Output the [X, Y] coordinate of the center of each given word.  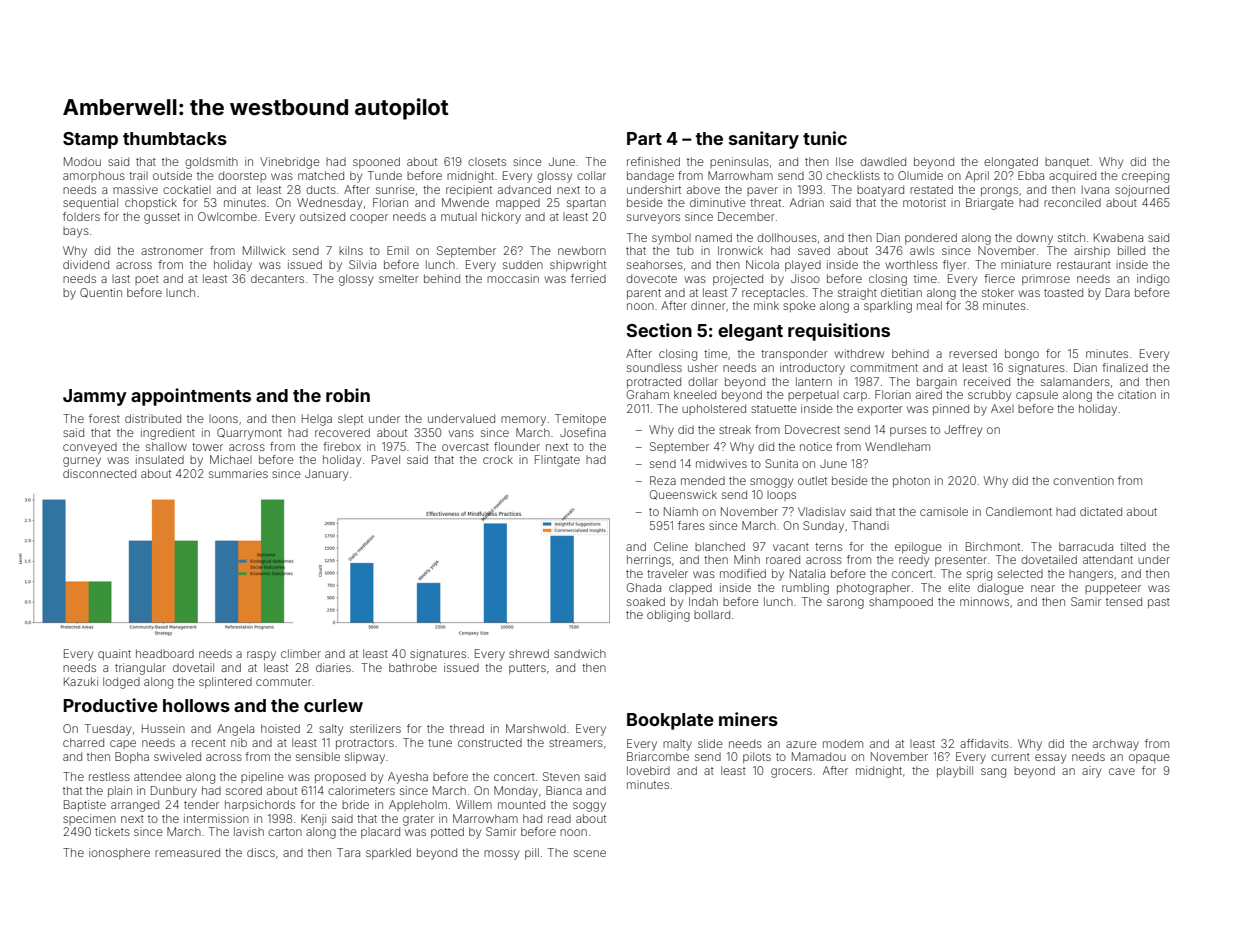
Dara [1118, 292]
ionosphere [119, 853]
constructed [490, 742]
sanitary [764, 140]
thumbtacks [175, 138]
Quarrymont [249, 434]
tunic [825, 138]
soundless [654, 367]
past [1159, 603]
